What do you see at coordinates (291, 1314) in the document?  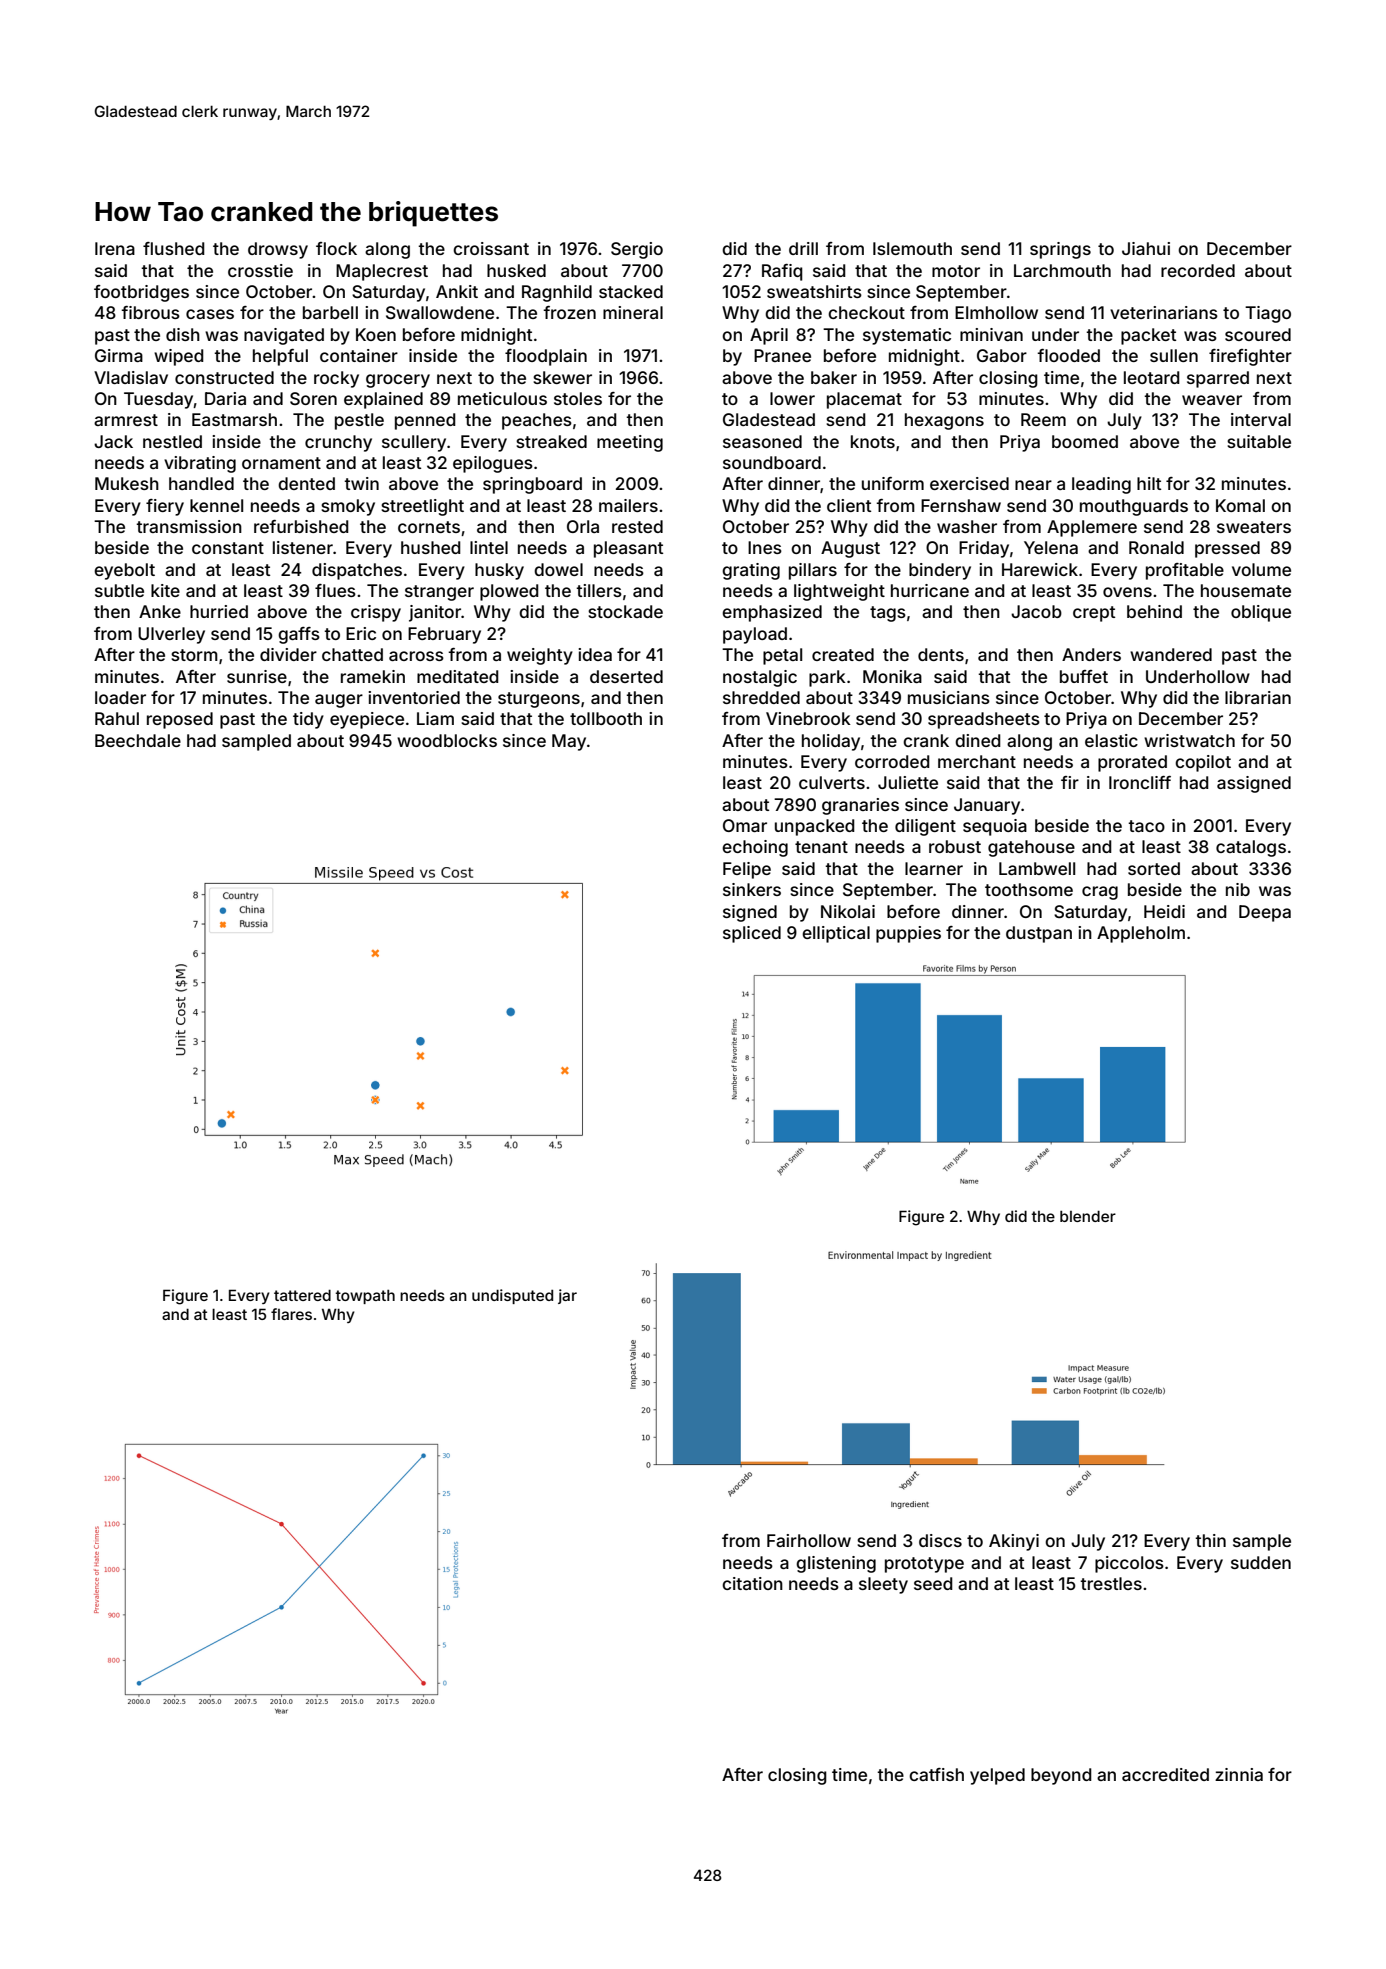 I see `flares` at bounding box center [291, 1314].
